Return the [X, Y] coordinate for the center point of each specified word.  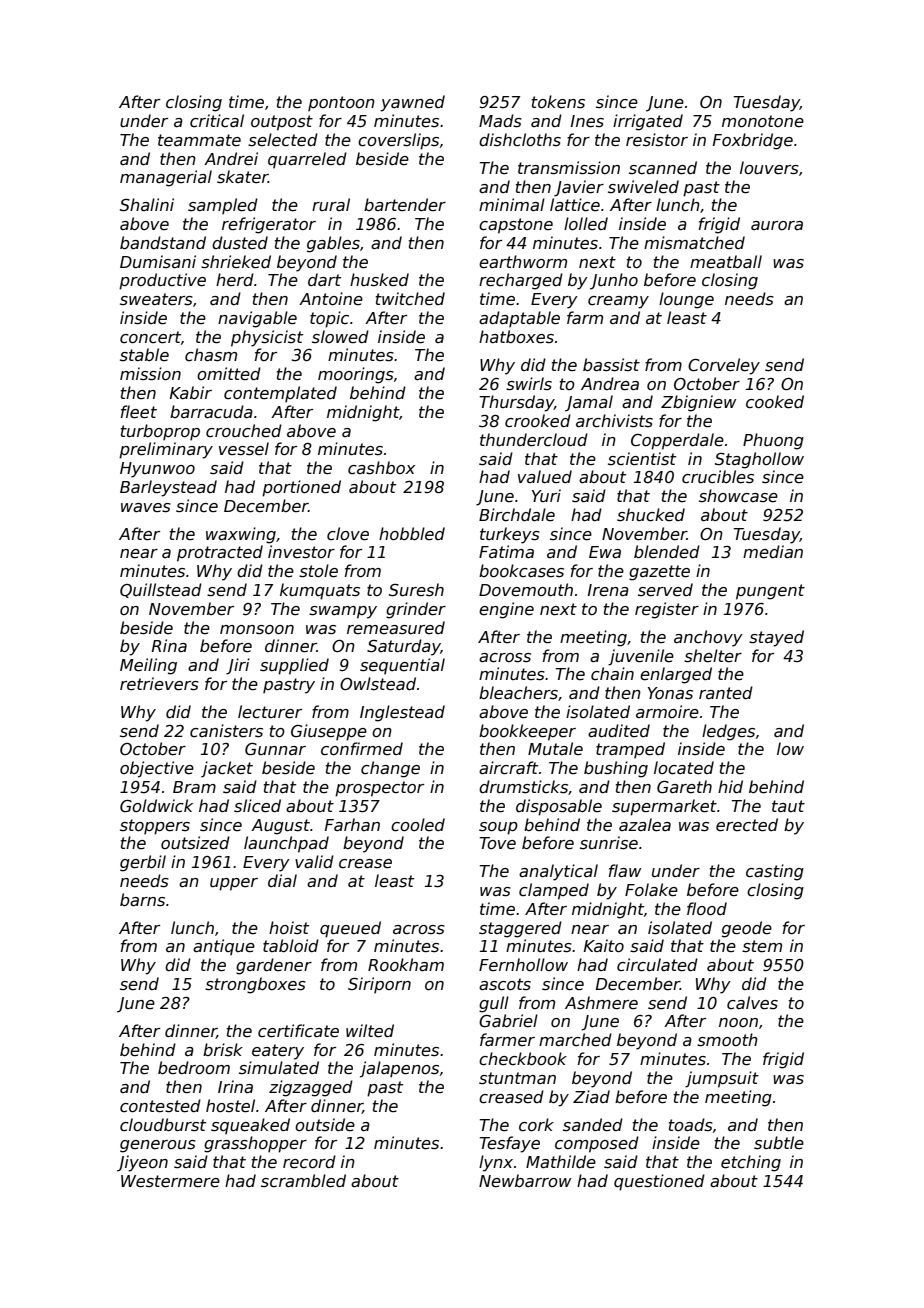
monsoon [257, 630]
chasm [211, 355]
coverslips [398, 141]
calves [752, 1003]
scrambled [303, 1181]
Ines [587, 121]
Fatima [506, 551]
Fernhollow [523, 964]
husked [379, 279]
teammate [199, 140]
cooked [775, 402]
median [773, 552]
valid [314, 861]
